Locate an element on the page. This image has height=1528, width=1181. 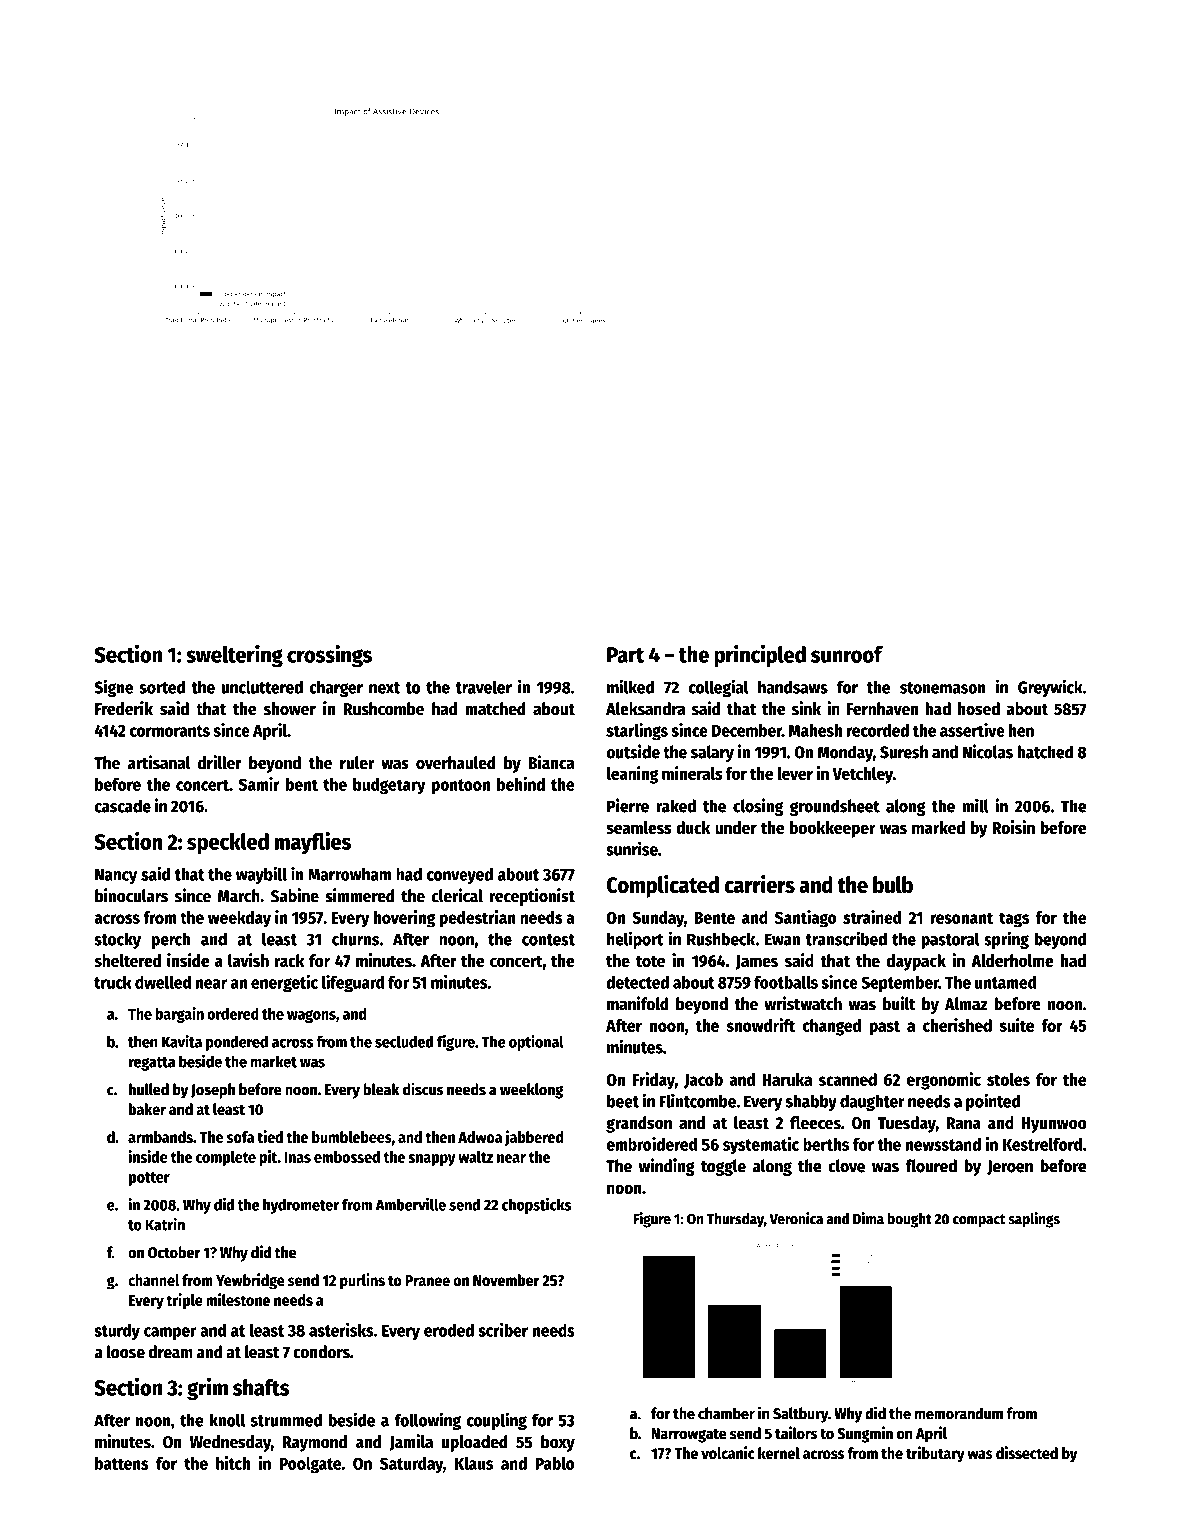
tributary is located at coordinates (935, 1454).
